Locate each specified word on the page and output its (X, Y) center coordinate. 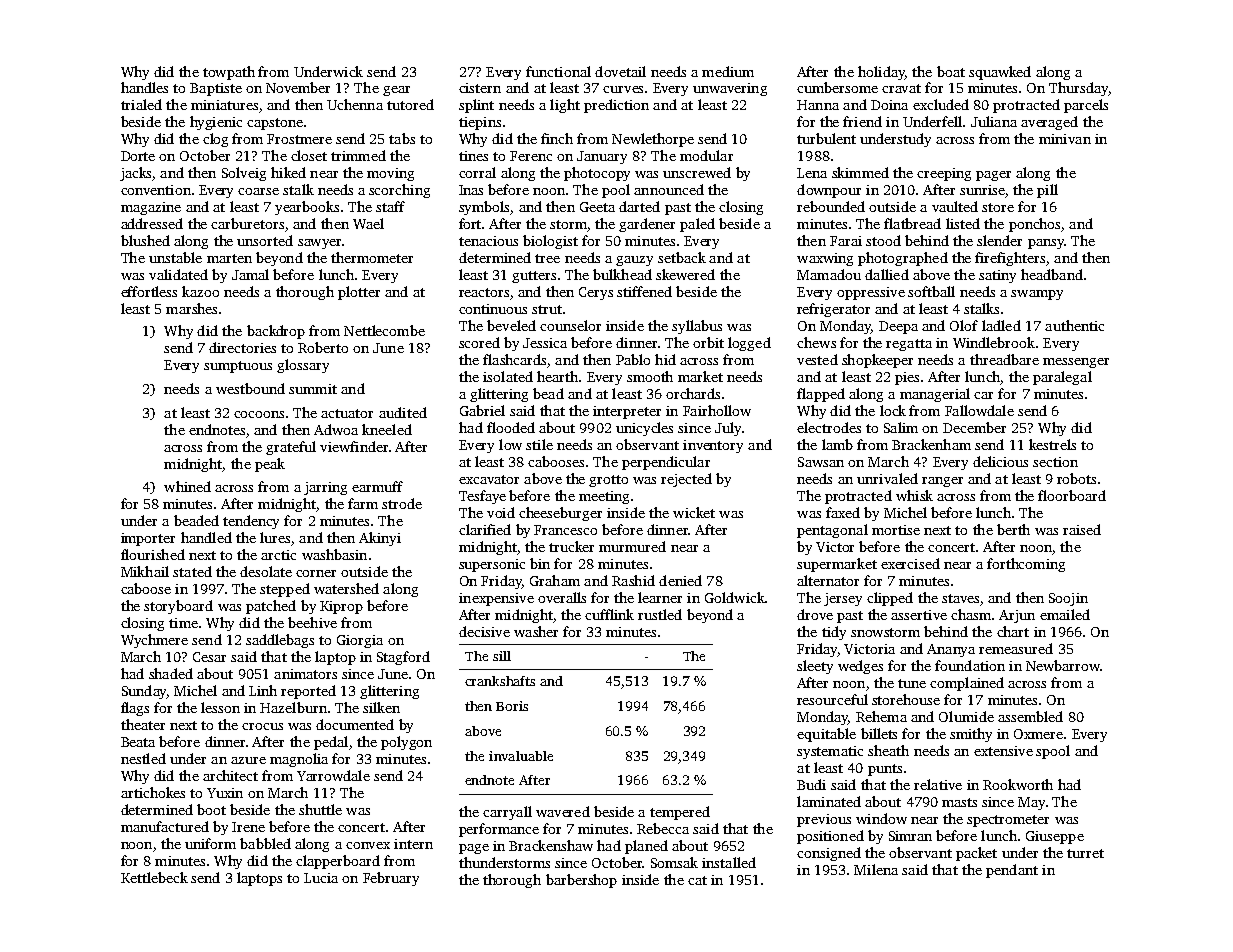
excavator (489, 479)
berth (1013, 529)
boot (211, 809)
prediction (616, 106)
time (183, 623)
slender (999, 240)
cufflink (609, 614)
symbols (484, 208)
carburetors (247, 223)
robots (1076, 478)
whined (187, 486)
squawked (1000, 73)
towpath (229, 73)
